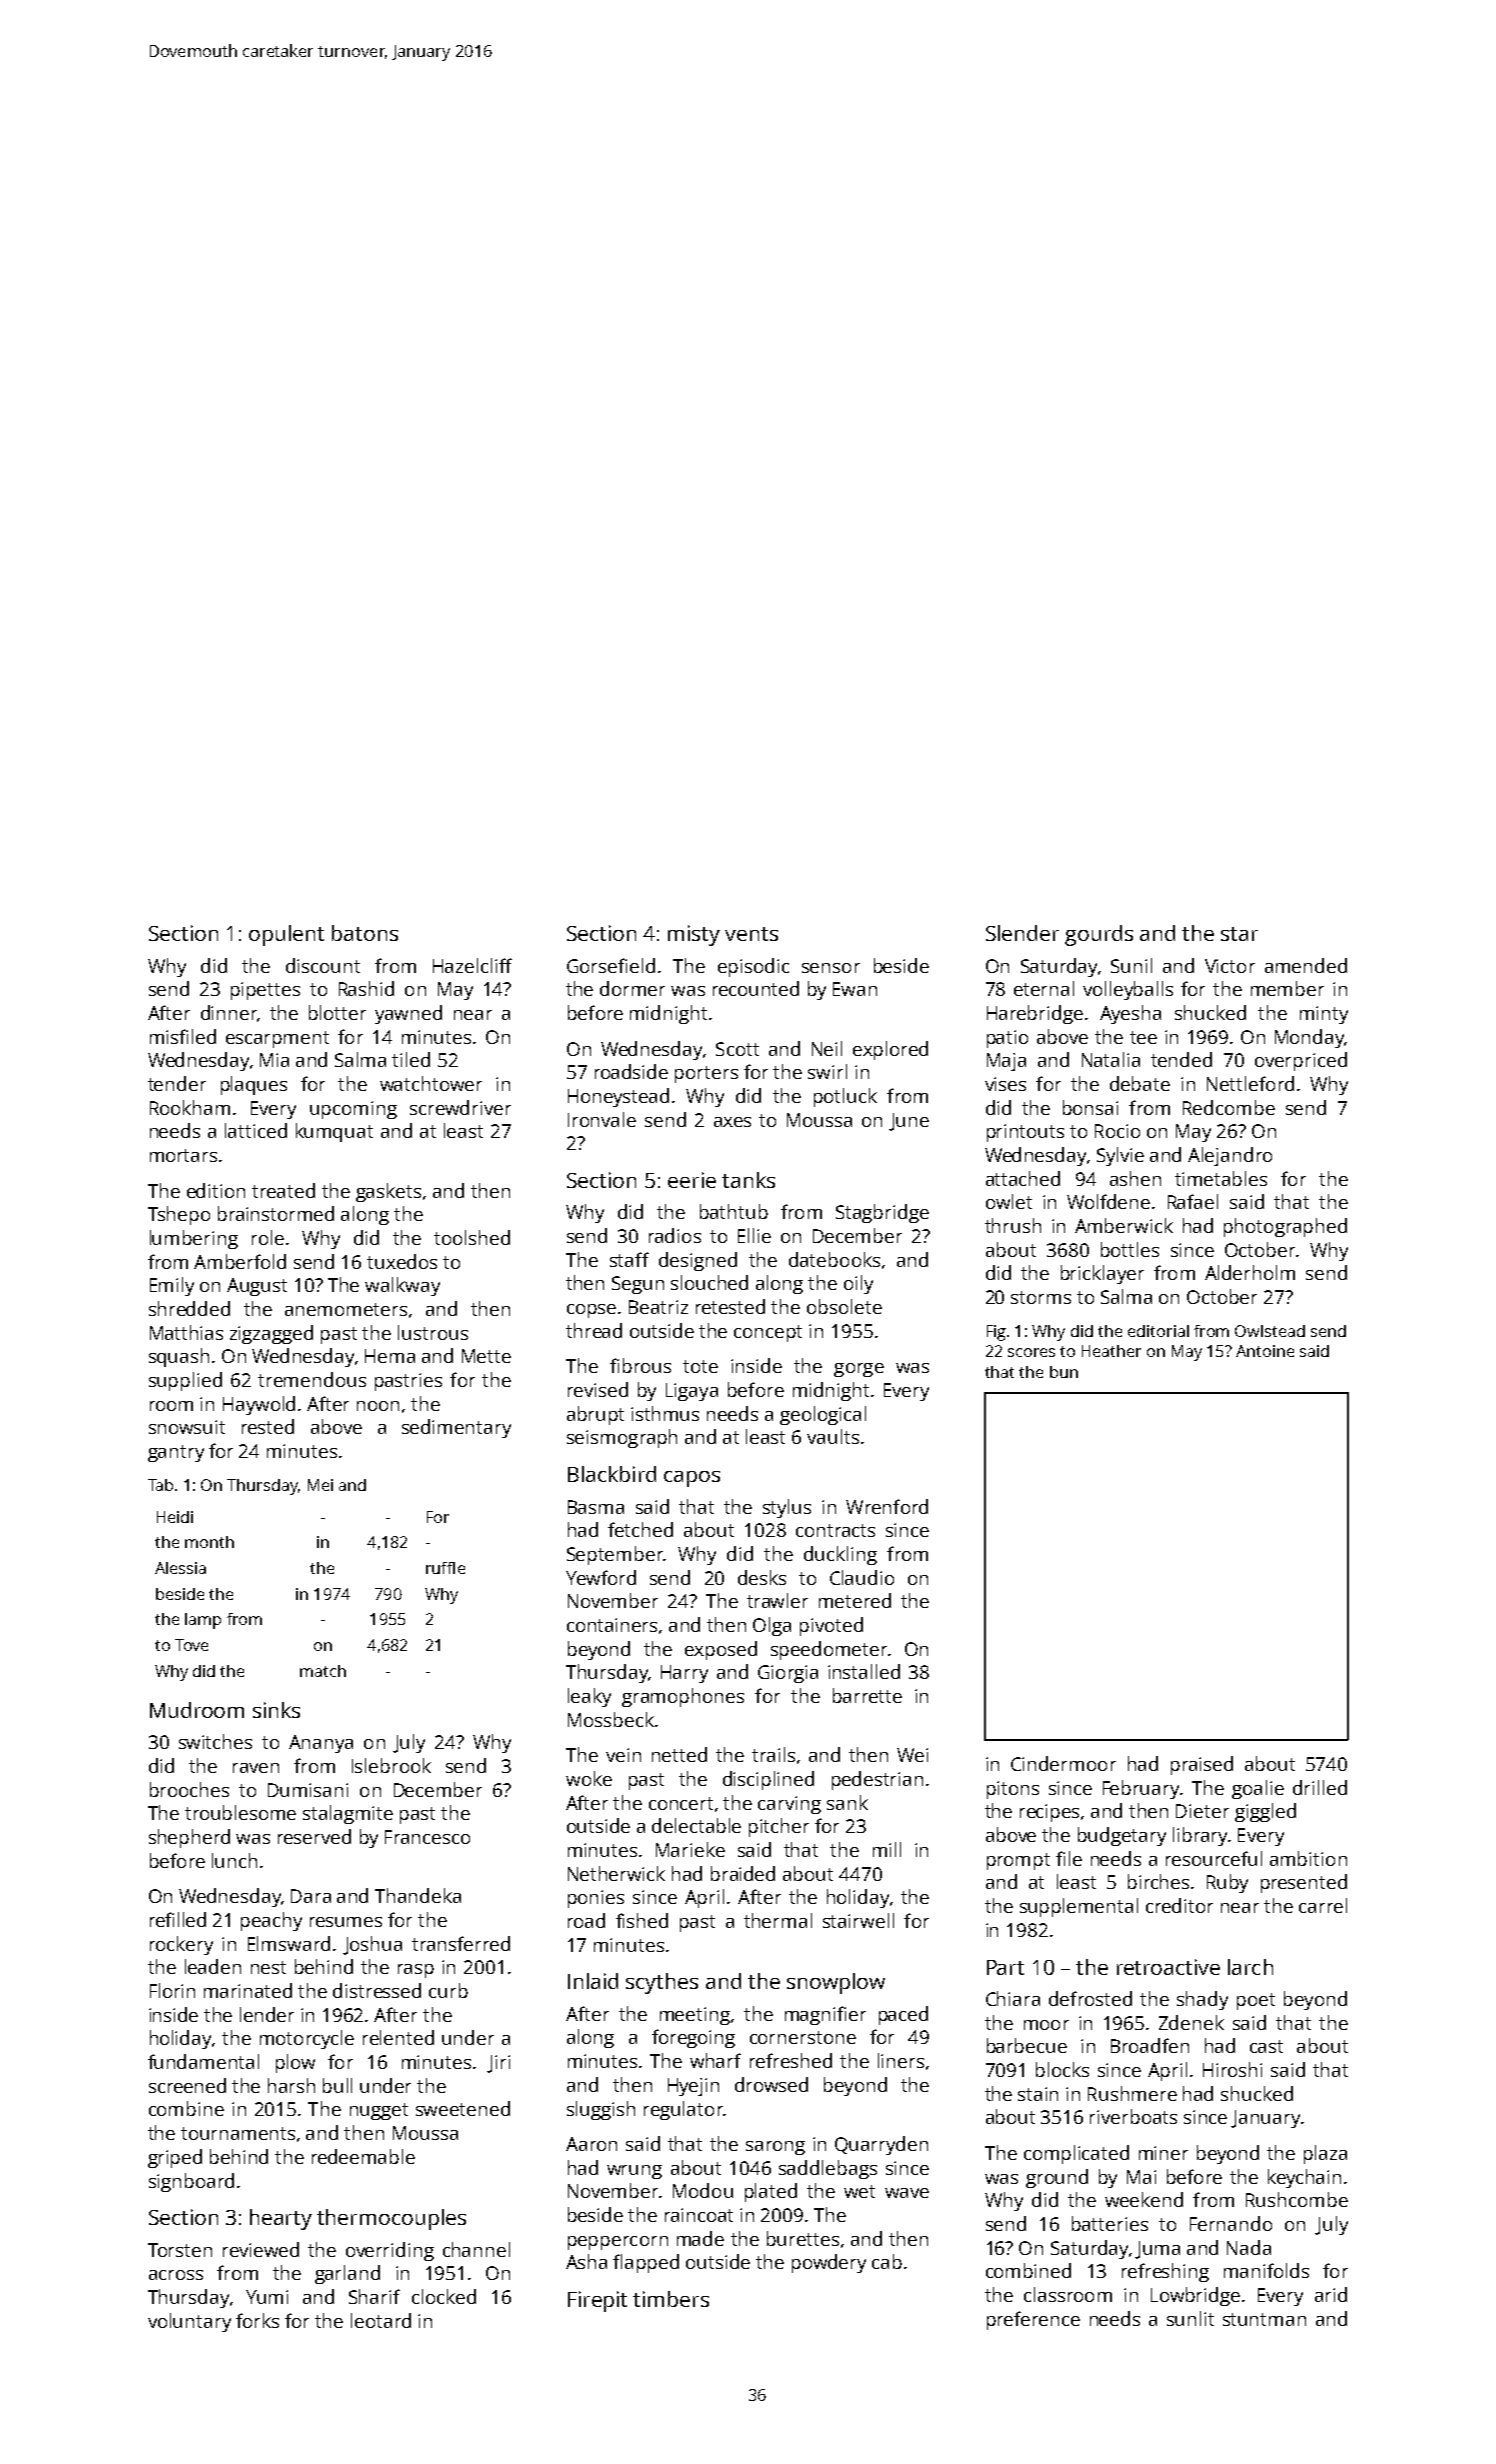  I want to click on bun, so click(1064, 1372).
